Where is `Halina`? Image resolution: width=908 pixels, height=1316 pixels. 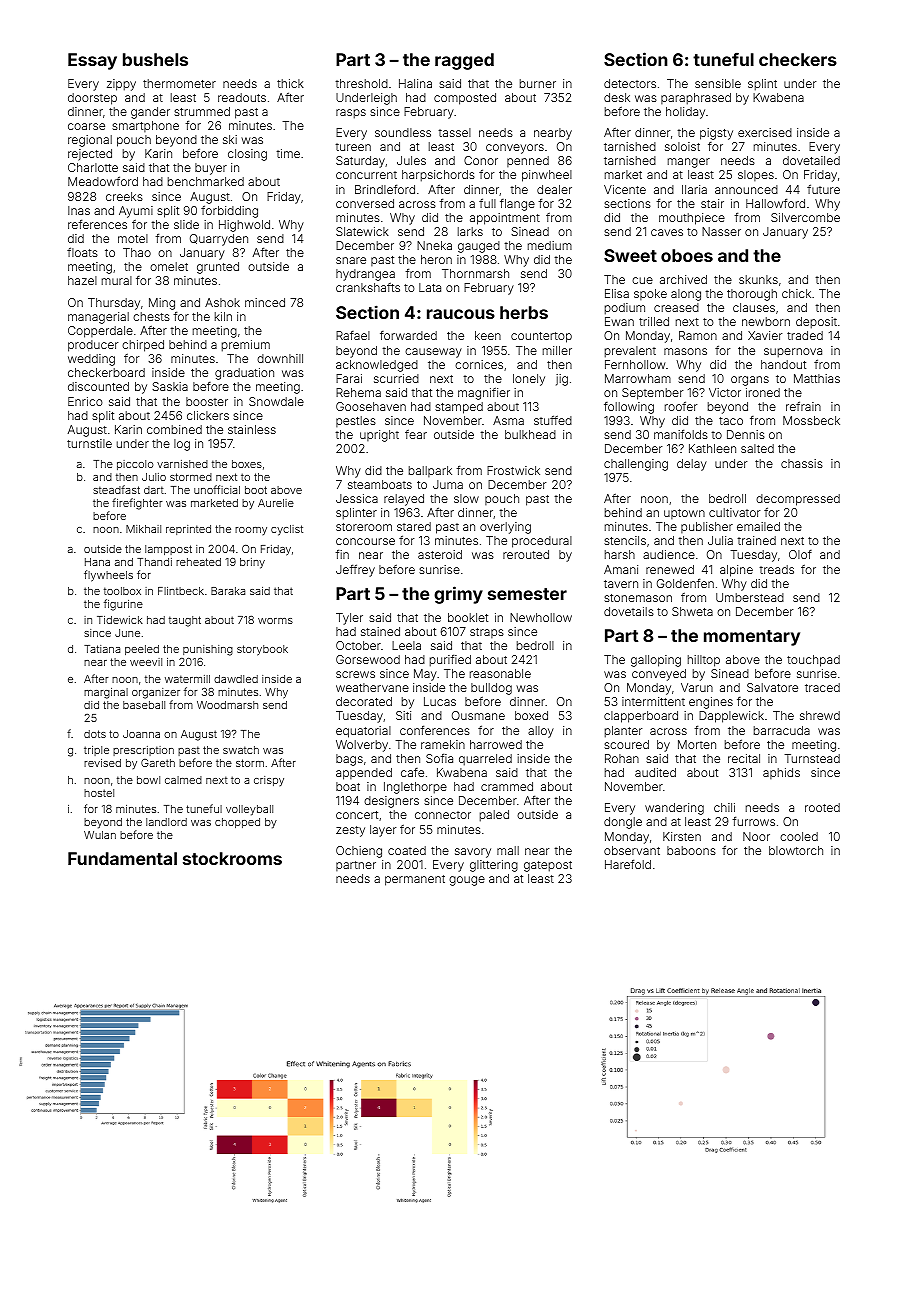
Halina is located at coordinates (415, 83).
